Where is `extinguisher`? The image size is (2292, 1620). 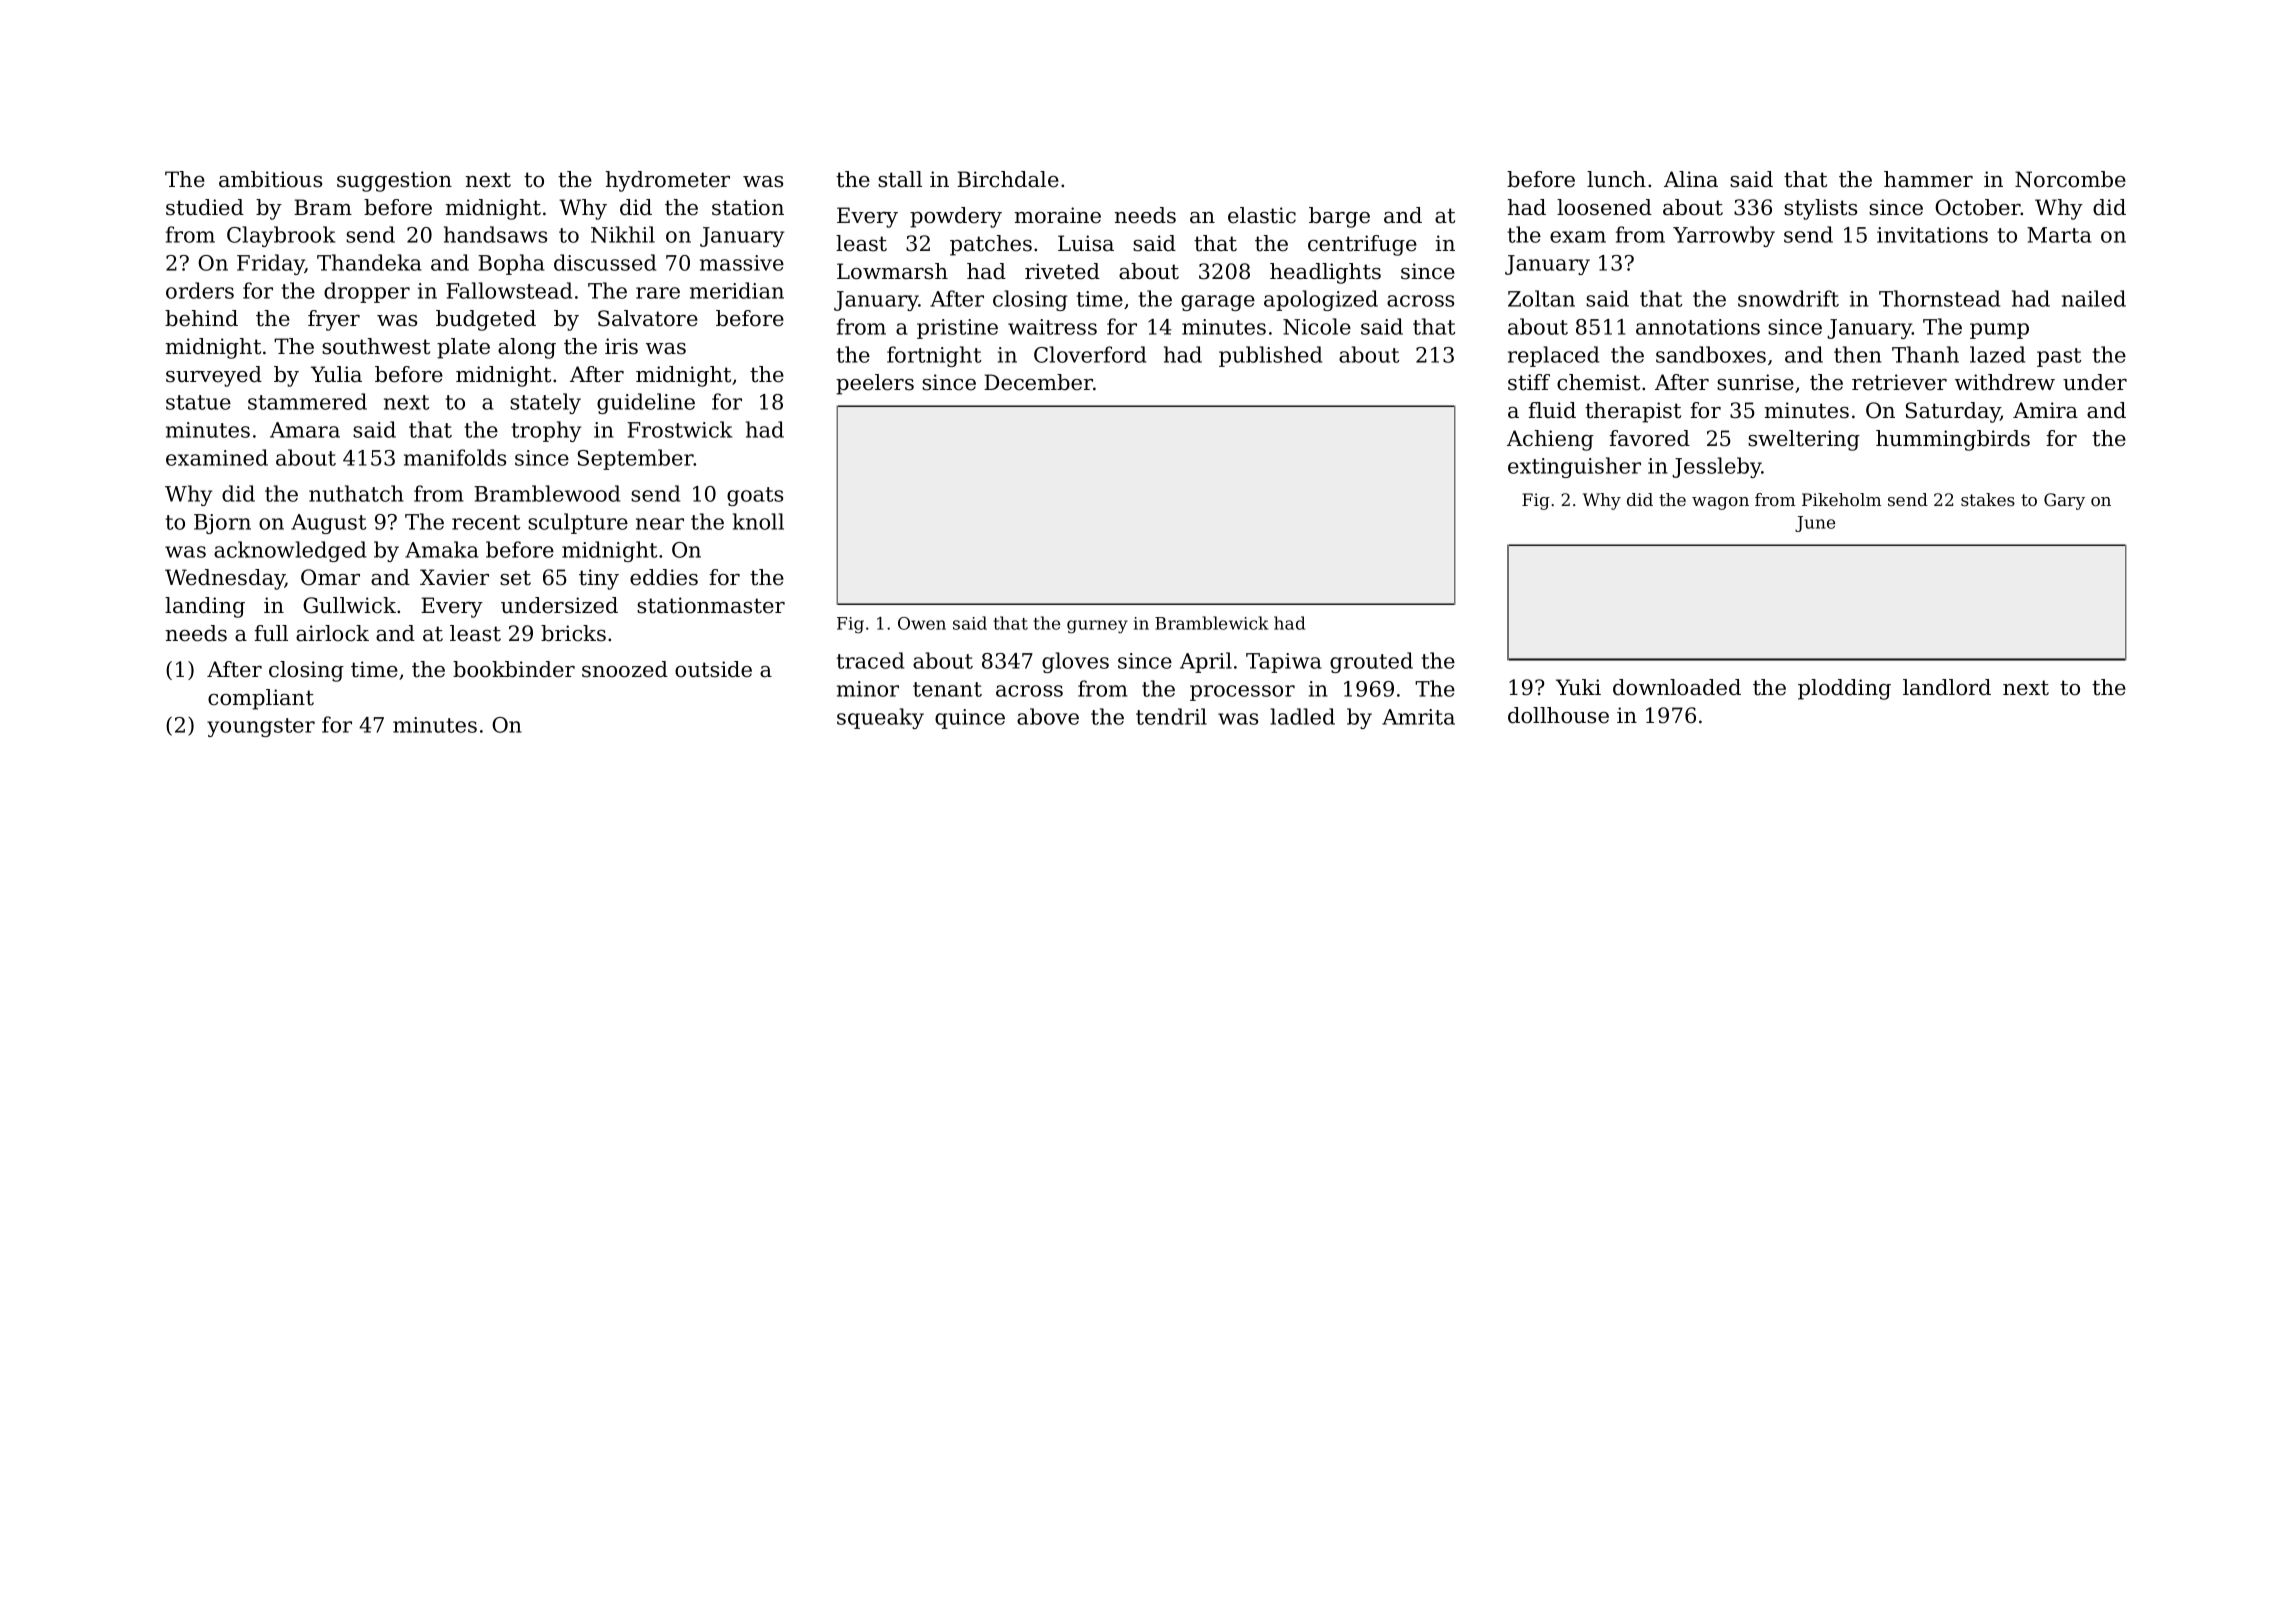
extinguisher is located at coordinates (1574, 467).
